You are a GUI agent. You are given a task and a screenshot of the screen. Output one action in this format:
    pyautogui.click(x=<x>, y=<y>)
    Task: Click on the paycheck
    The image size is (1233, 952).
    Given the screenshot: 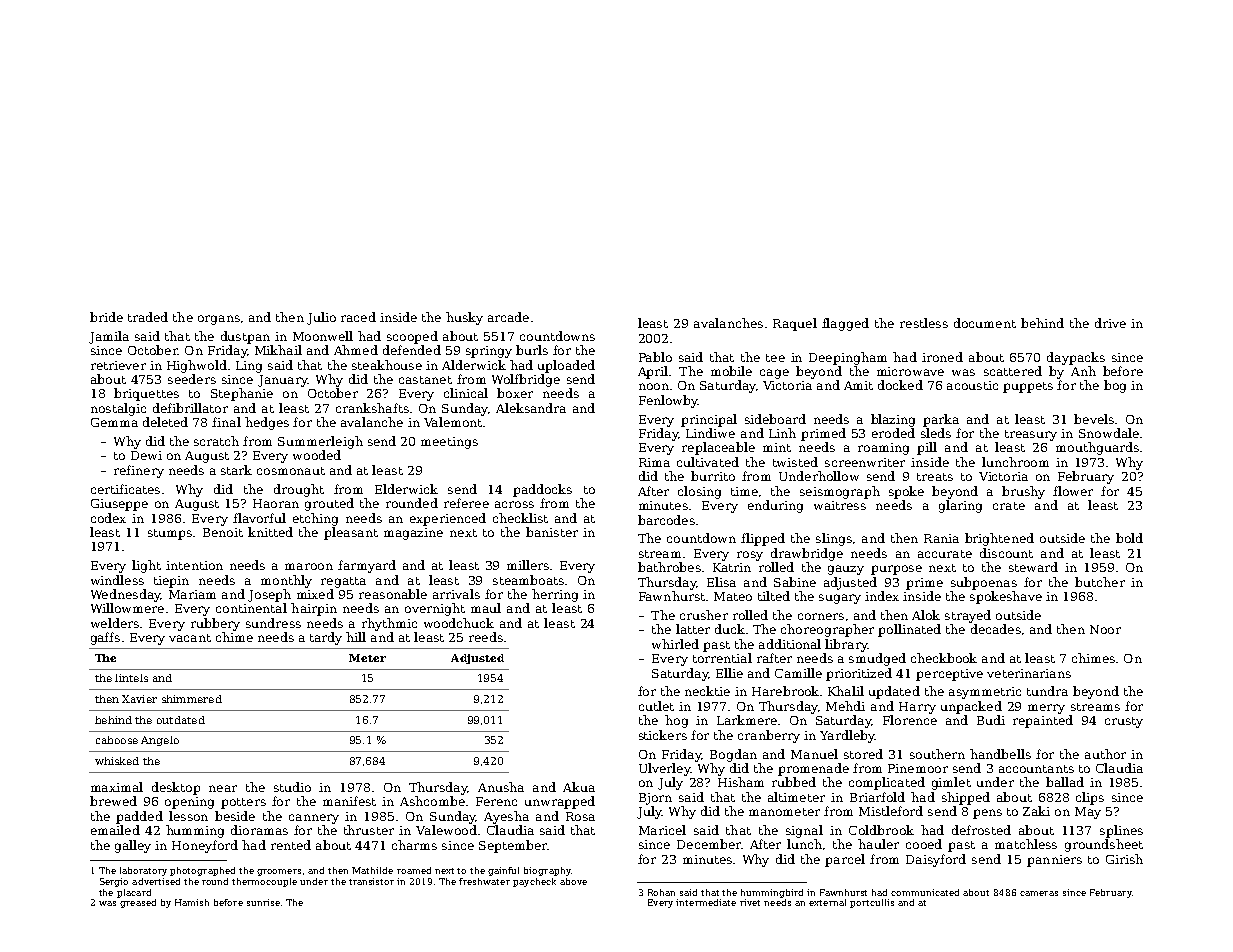 What is the action you would take?
    pyautogui.click(x=534, y=882)
